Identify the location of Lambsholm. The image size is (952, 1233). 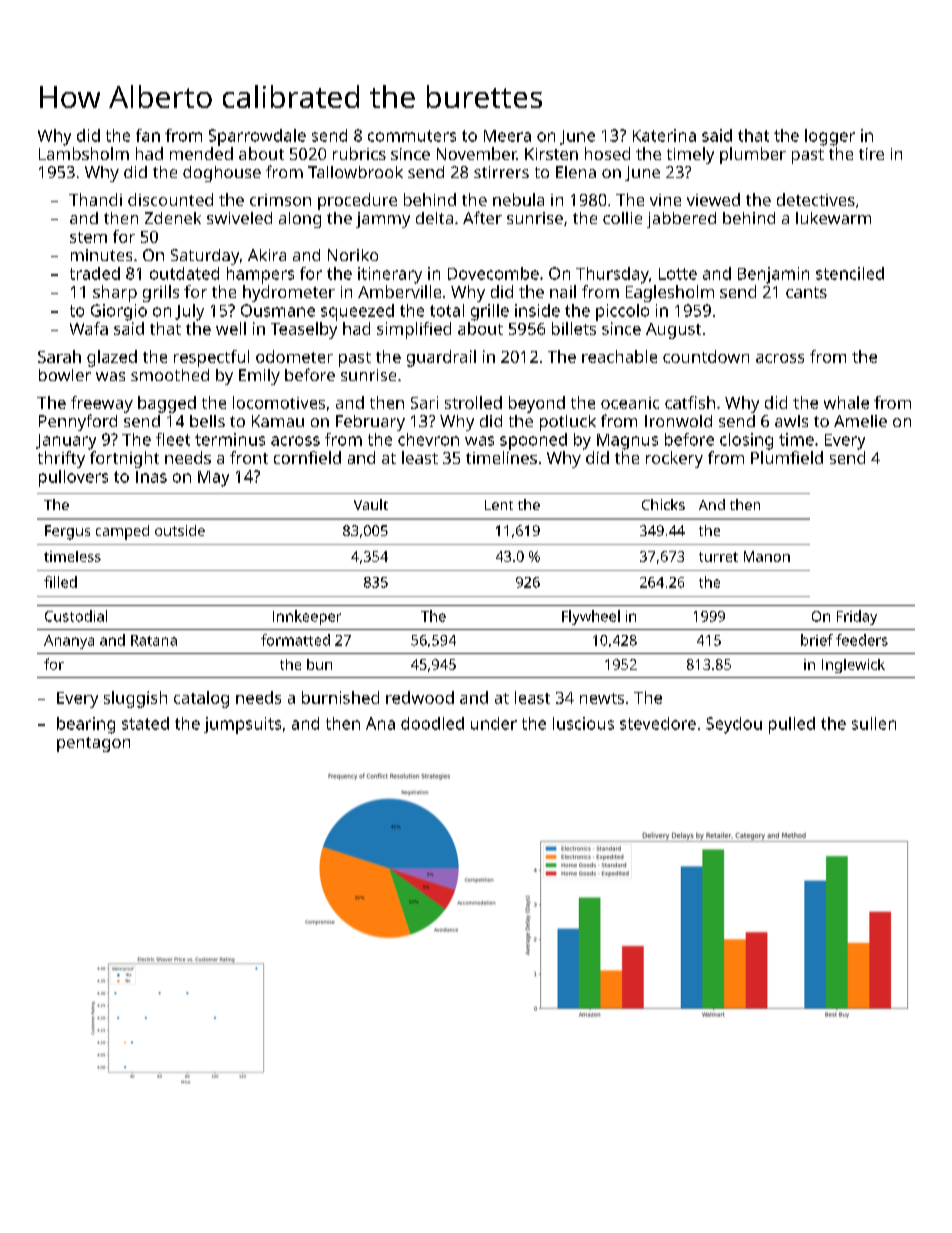
(84, 153).
